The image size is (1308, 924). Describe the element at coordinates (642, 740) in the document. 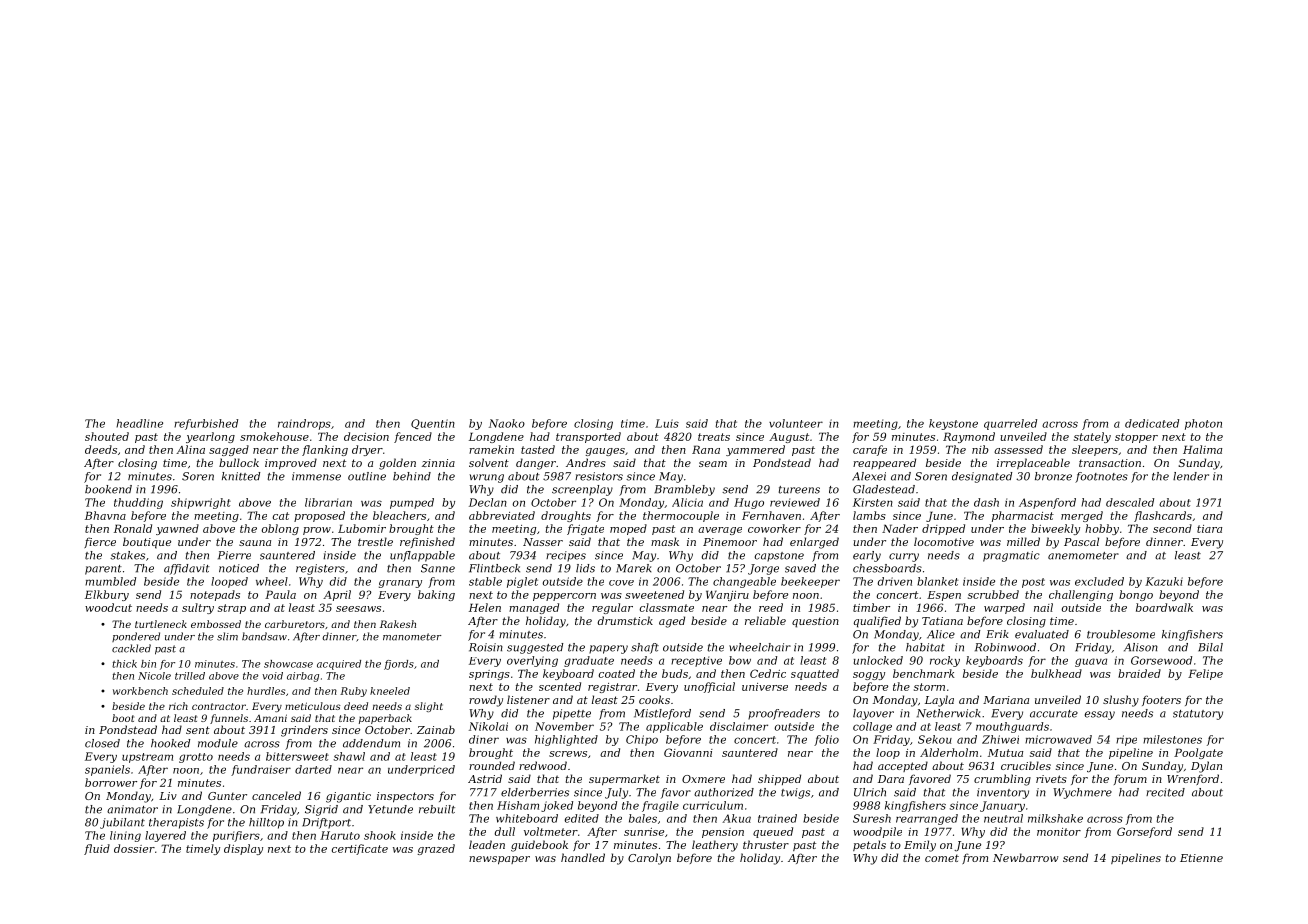

I see `Chipo` at that location.
